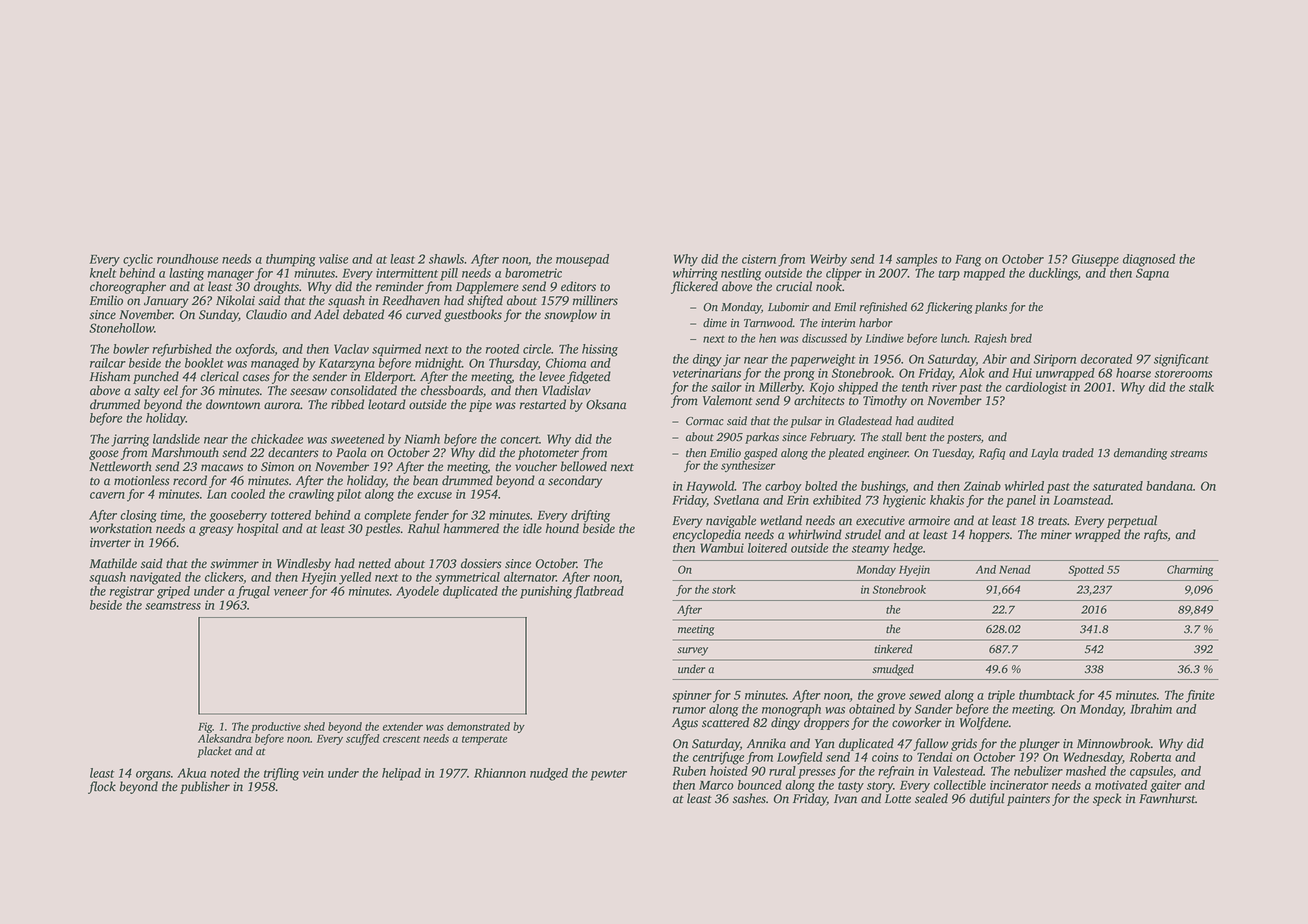  Describe the element at coordinates (1149, 260) in the image. I see `diagnosed` at that location.
